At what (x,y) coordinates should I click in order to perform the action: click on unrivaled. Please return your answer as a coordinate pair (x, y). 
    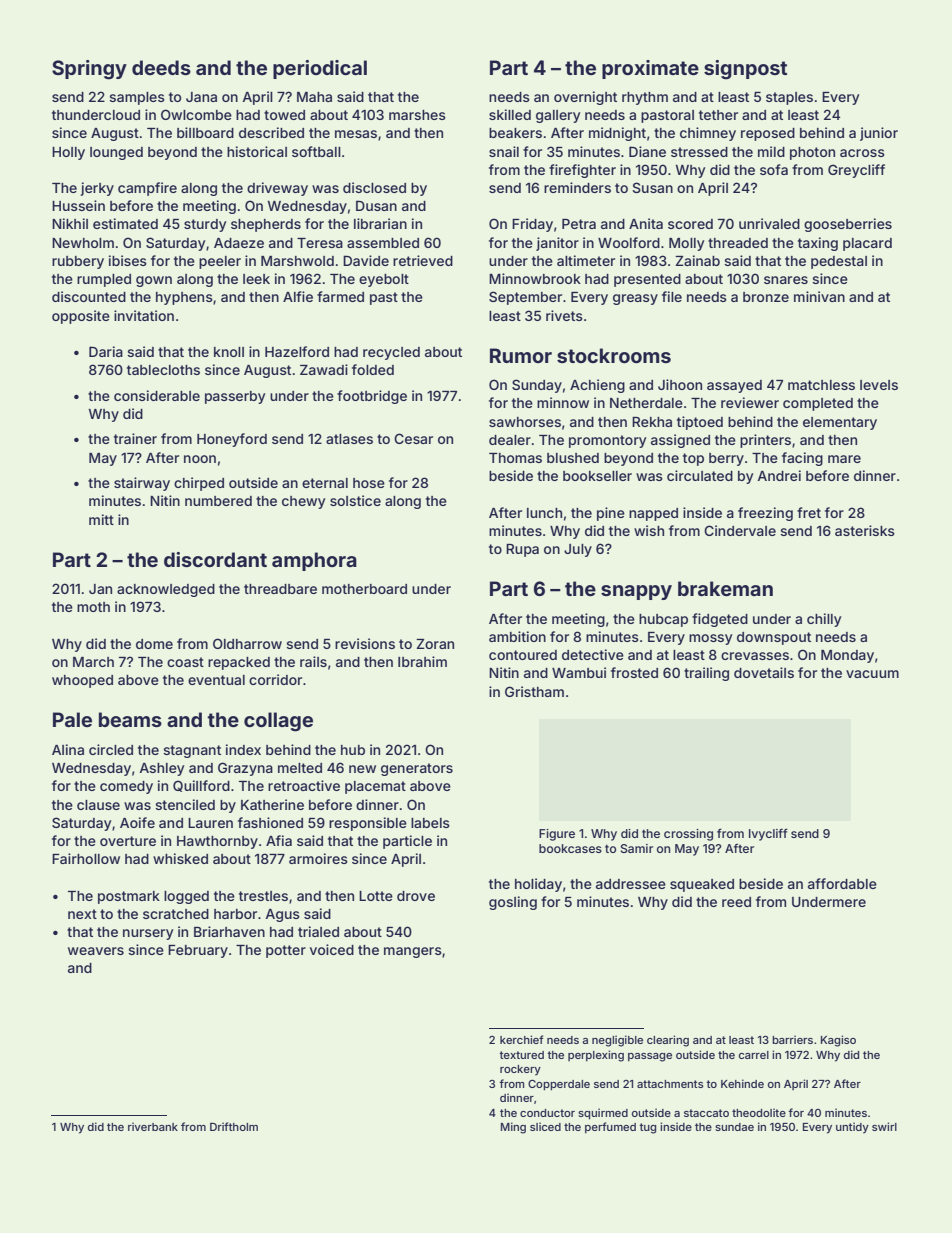
    Looking at the image, I should click on (769, 223).
